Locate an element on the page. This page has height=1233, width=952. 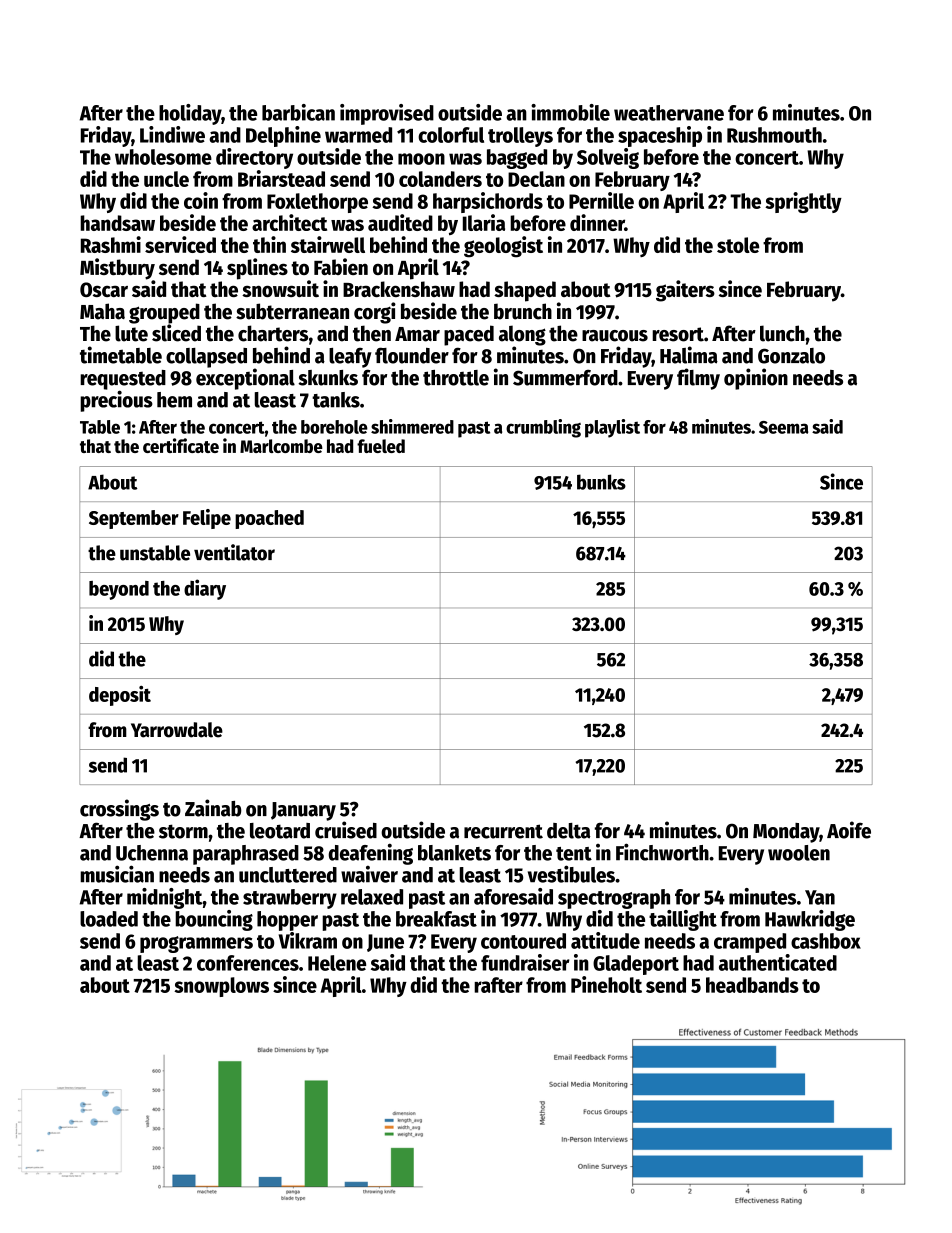
immobile is located at coordinates (570, 112).
